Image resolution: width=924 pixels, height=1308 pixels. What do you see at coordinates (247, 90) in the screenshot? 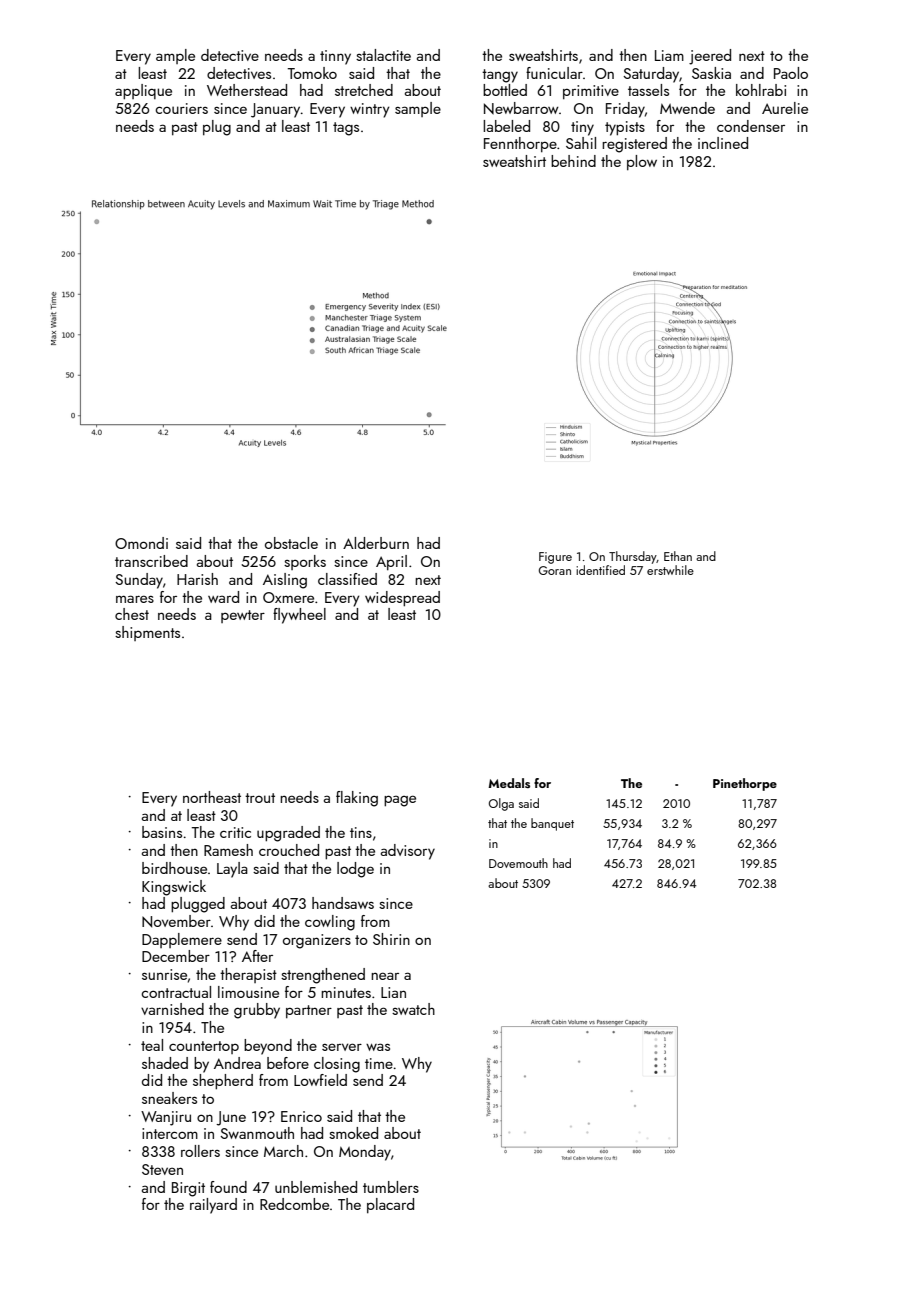
I see `Wetherstead` at bounding box center [247, 90].
